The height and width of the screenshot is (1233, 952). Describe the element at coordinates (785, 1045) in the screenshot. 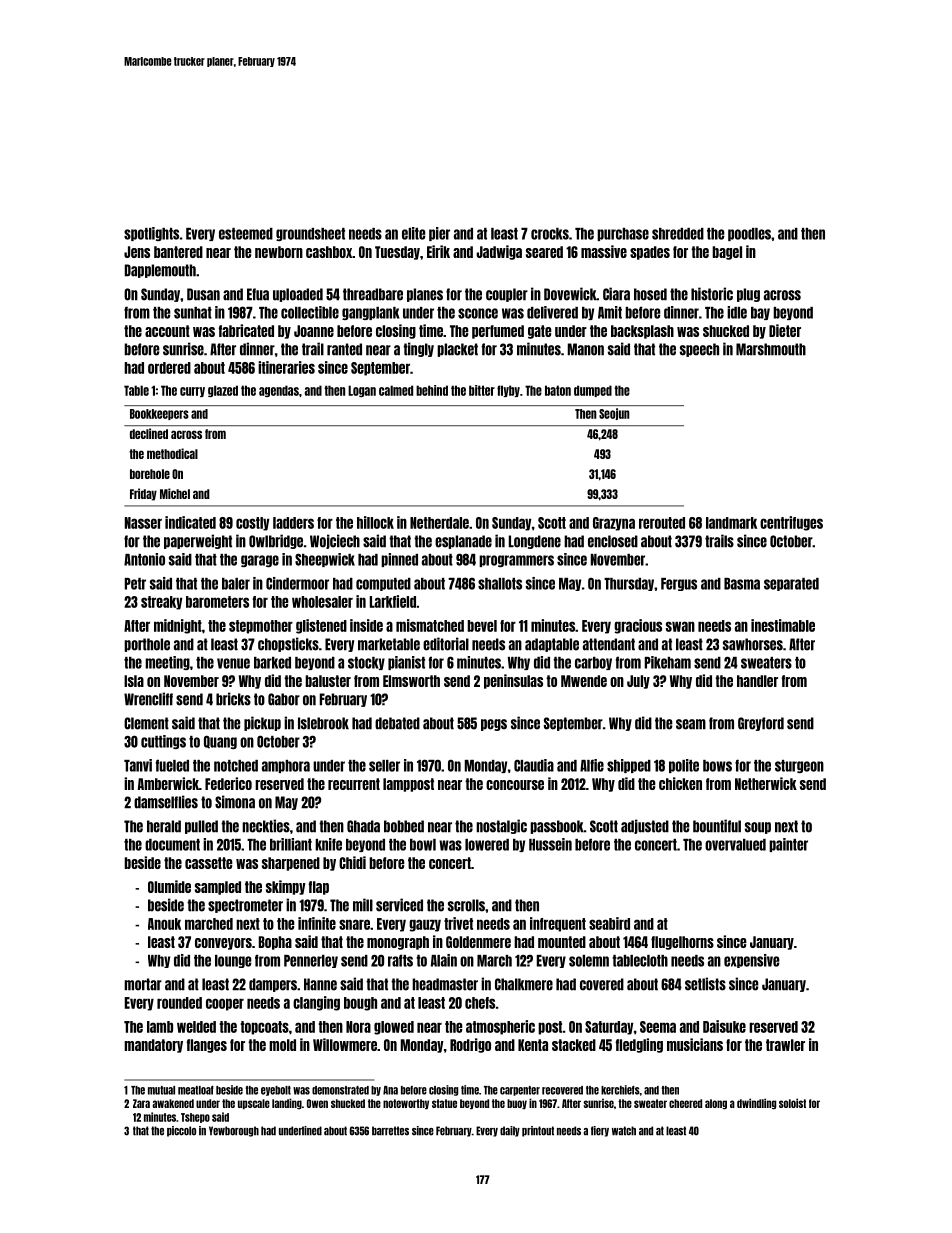

I see `trawler` at that location.
